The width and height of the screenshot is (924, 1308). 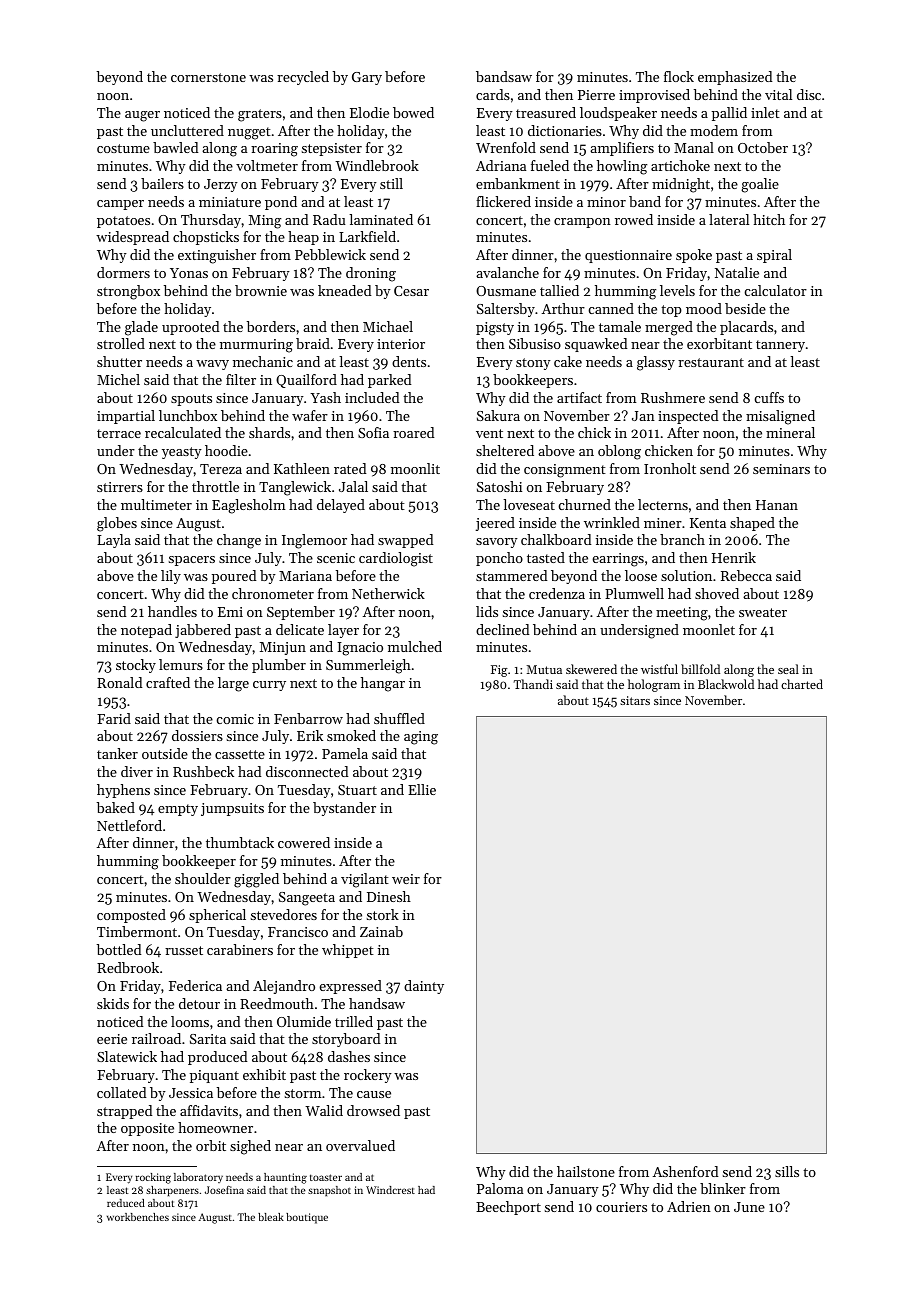 I want to click on workbenches, so click(x=138, y=1217).
